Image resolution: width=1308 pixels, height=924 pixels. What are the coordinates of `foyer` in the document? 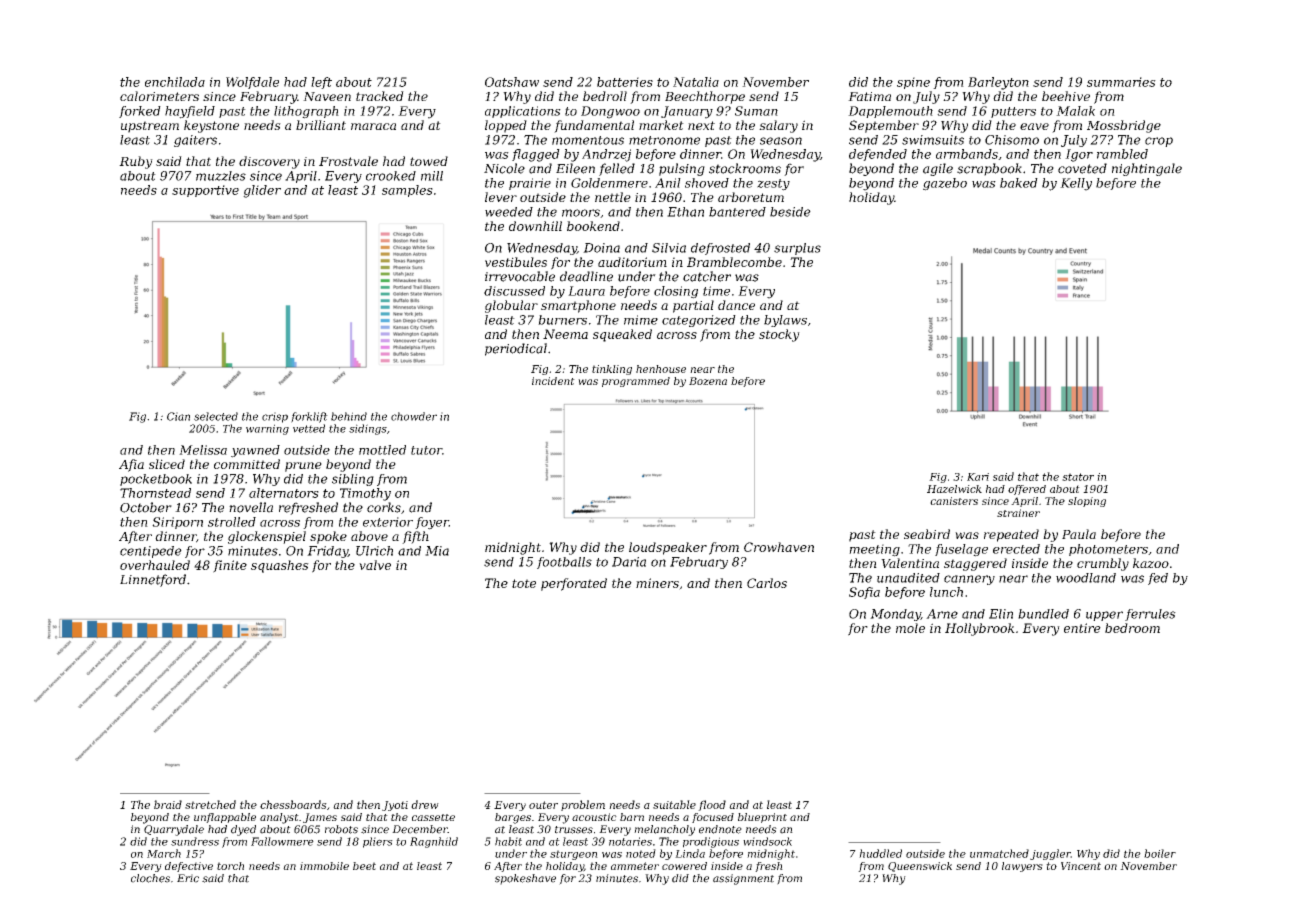 It's located at (432, 523).
